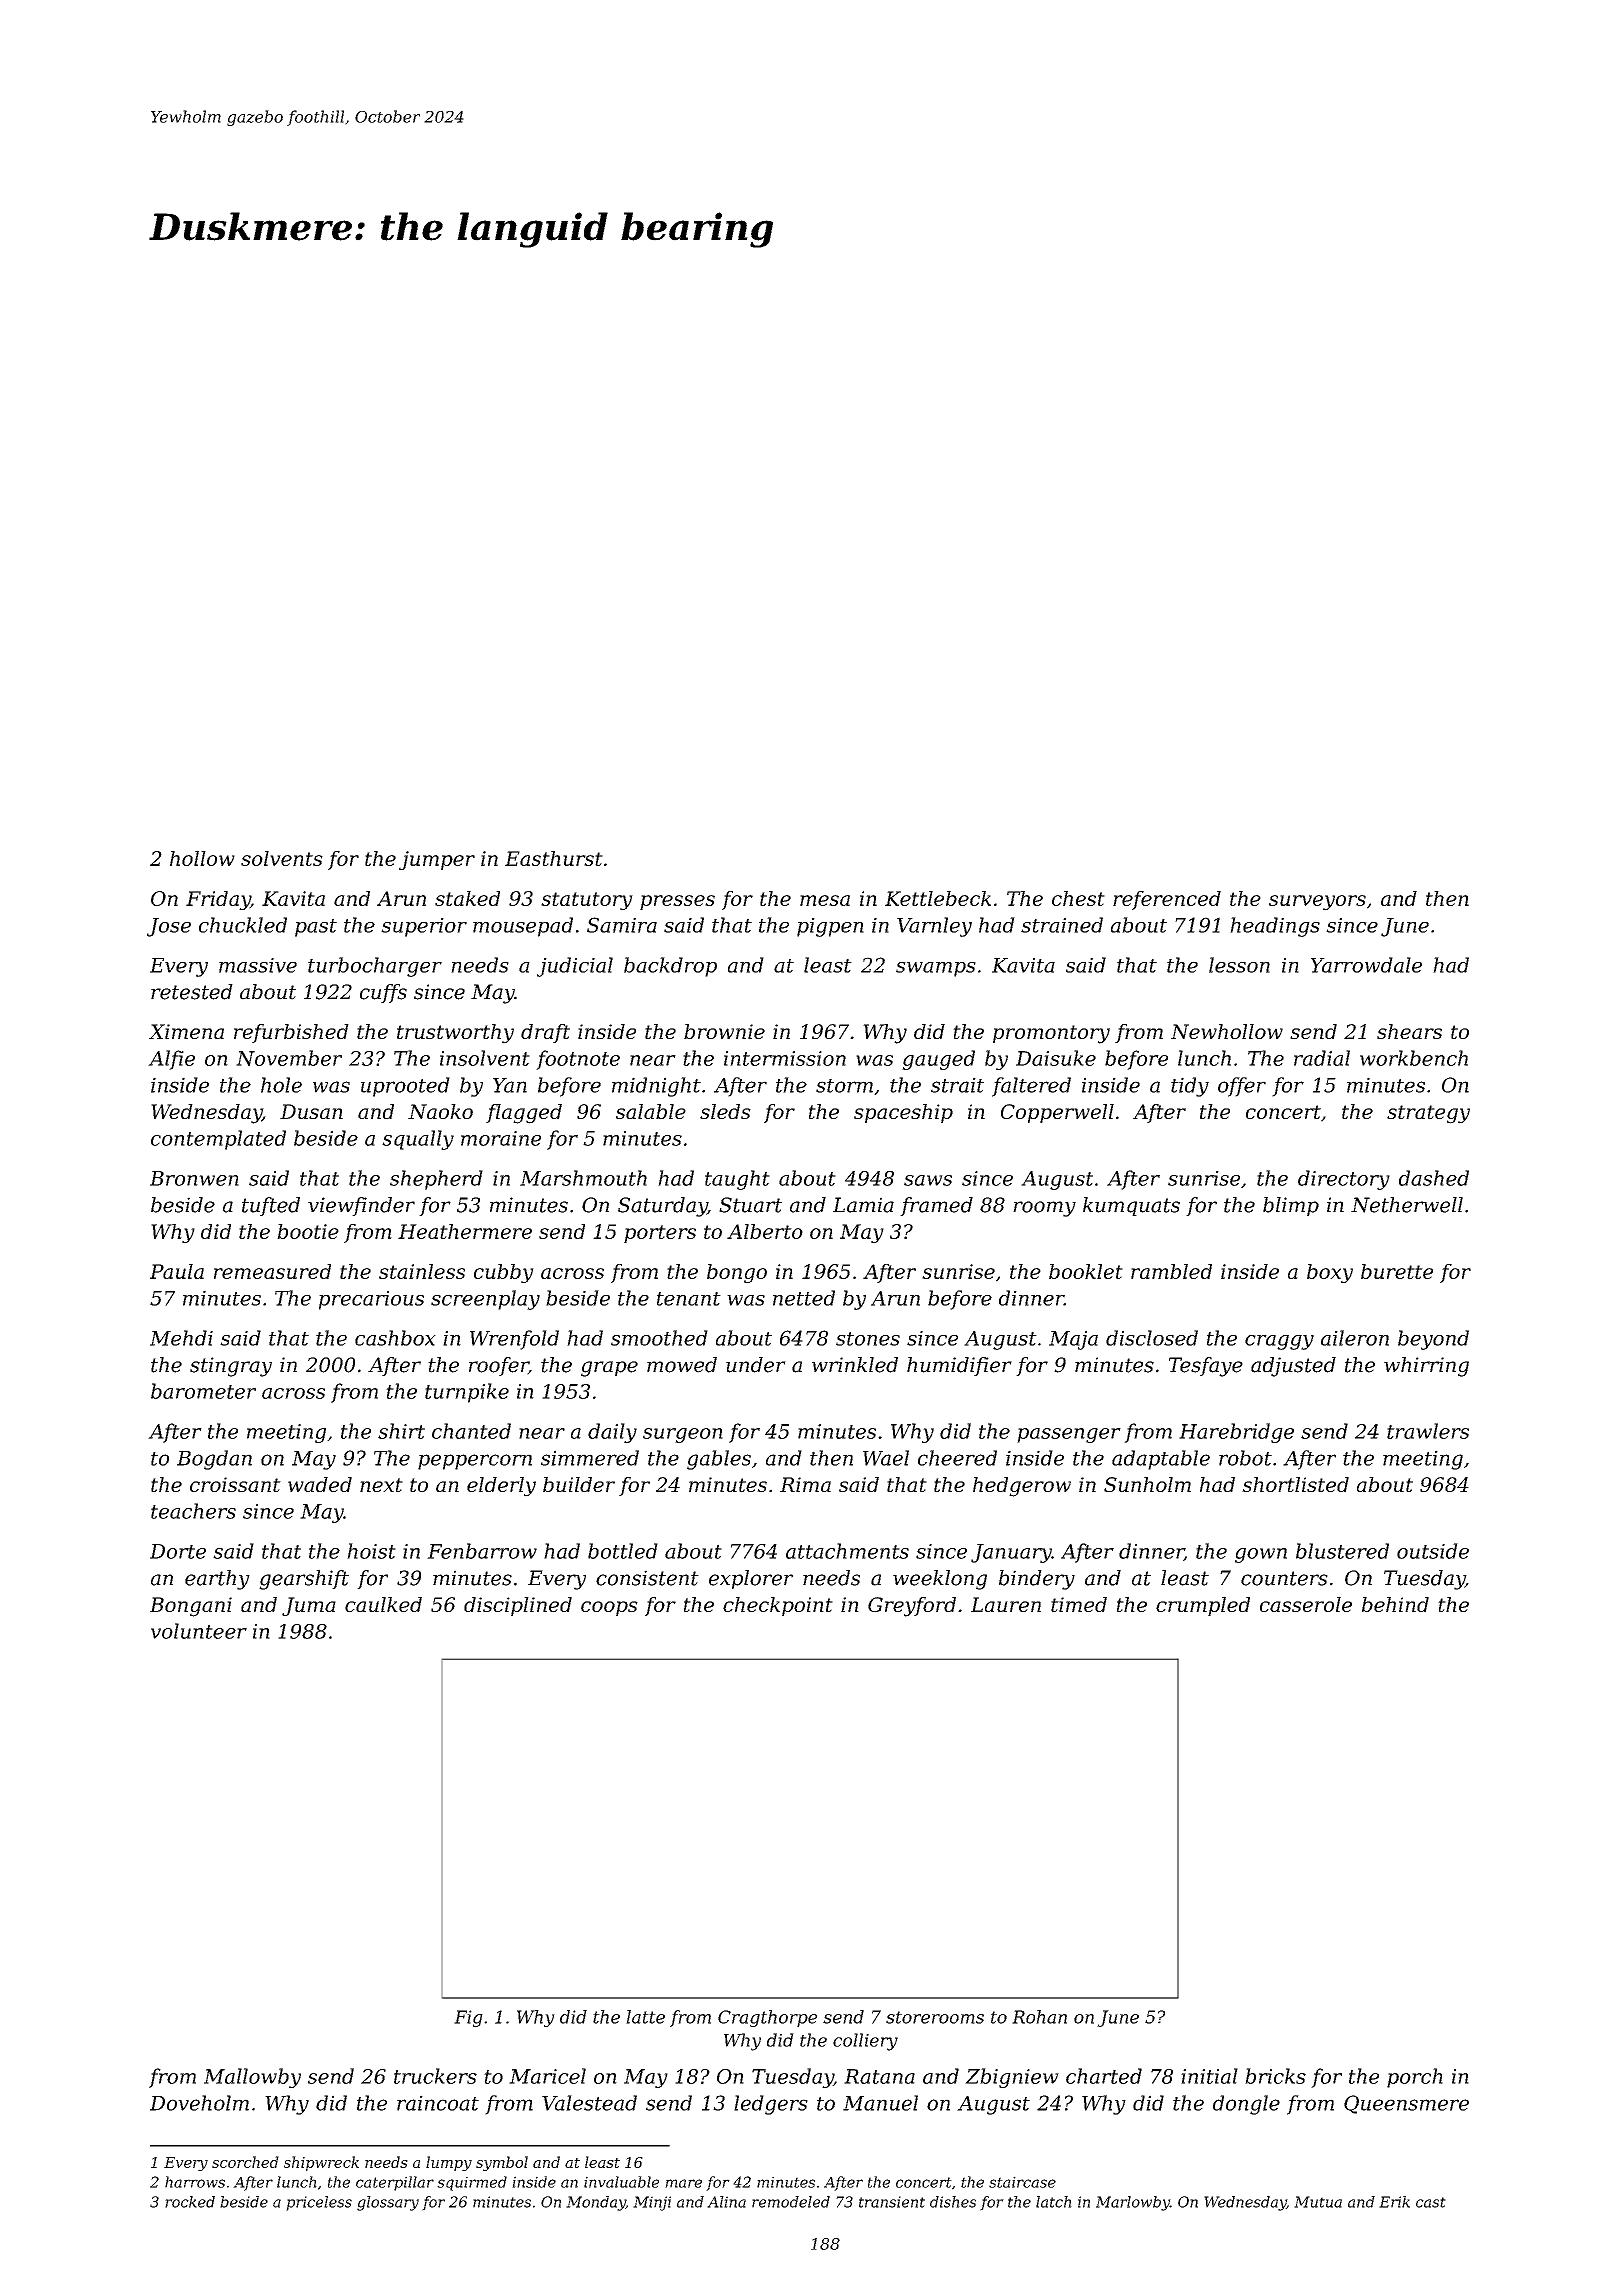 The width and height of the screenshot is (1620, 2292). What do you see at coordinates (282, 858) in the screenshot?
I see `solvents` at bounding box center [282, 858].
